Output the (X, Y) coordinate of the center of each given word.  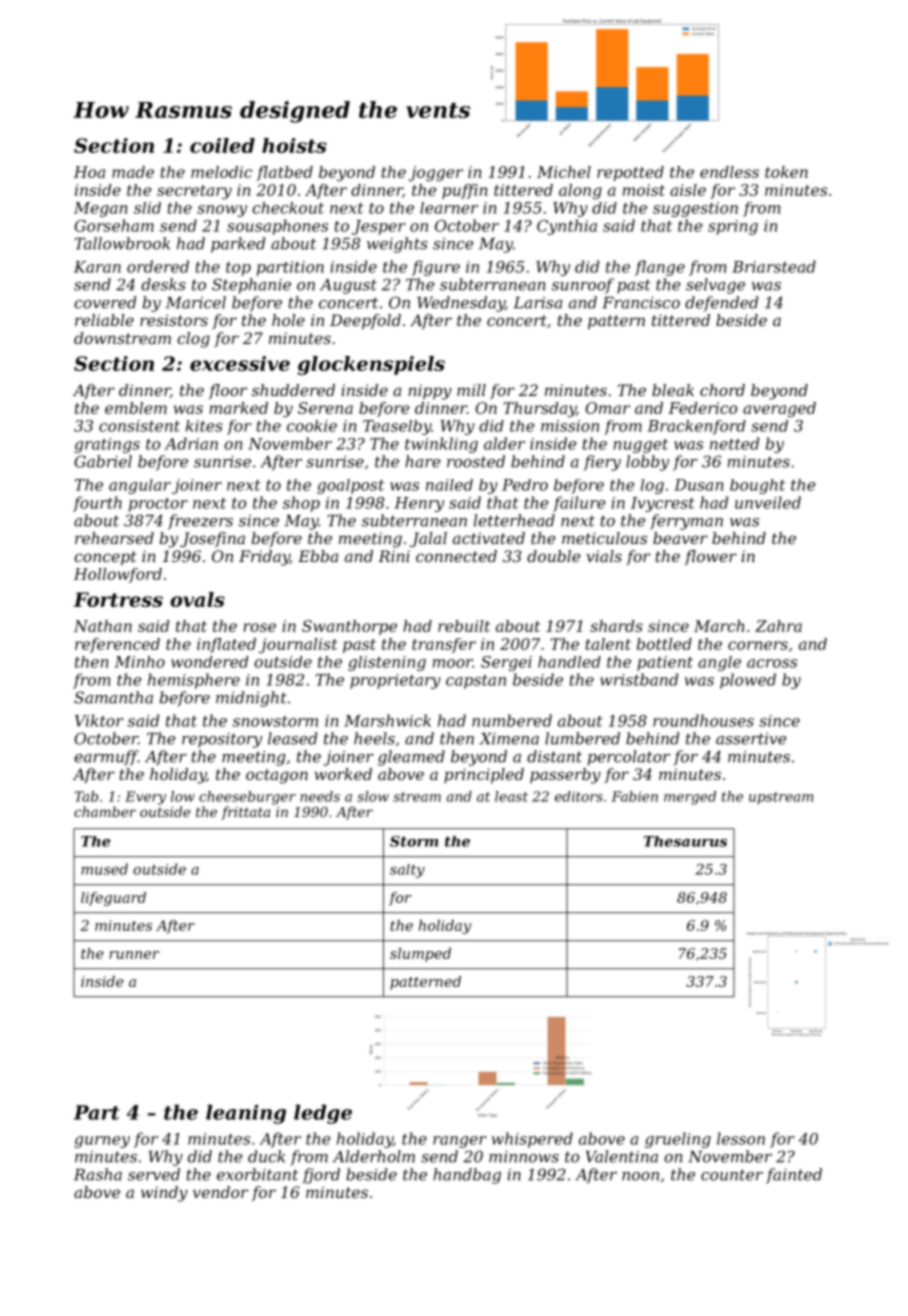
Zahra (778, 626)
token (786, 172)
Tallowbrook (122, 243)
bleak (673, 390)
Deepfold (365, 322)
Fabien (635, 796)
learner (449, 208)
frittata (245, 813)
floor (228, 391)
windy (164, 1194)
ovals (197, 599)
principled (484, 776)
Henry (419, 504)
